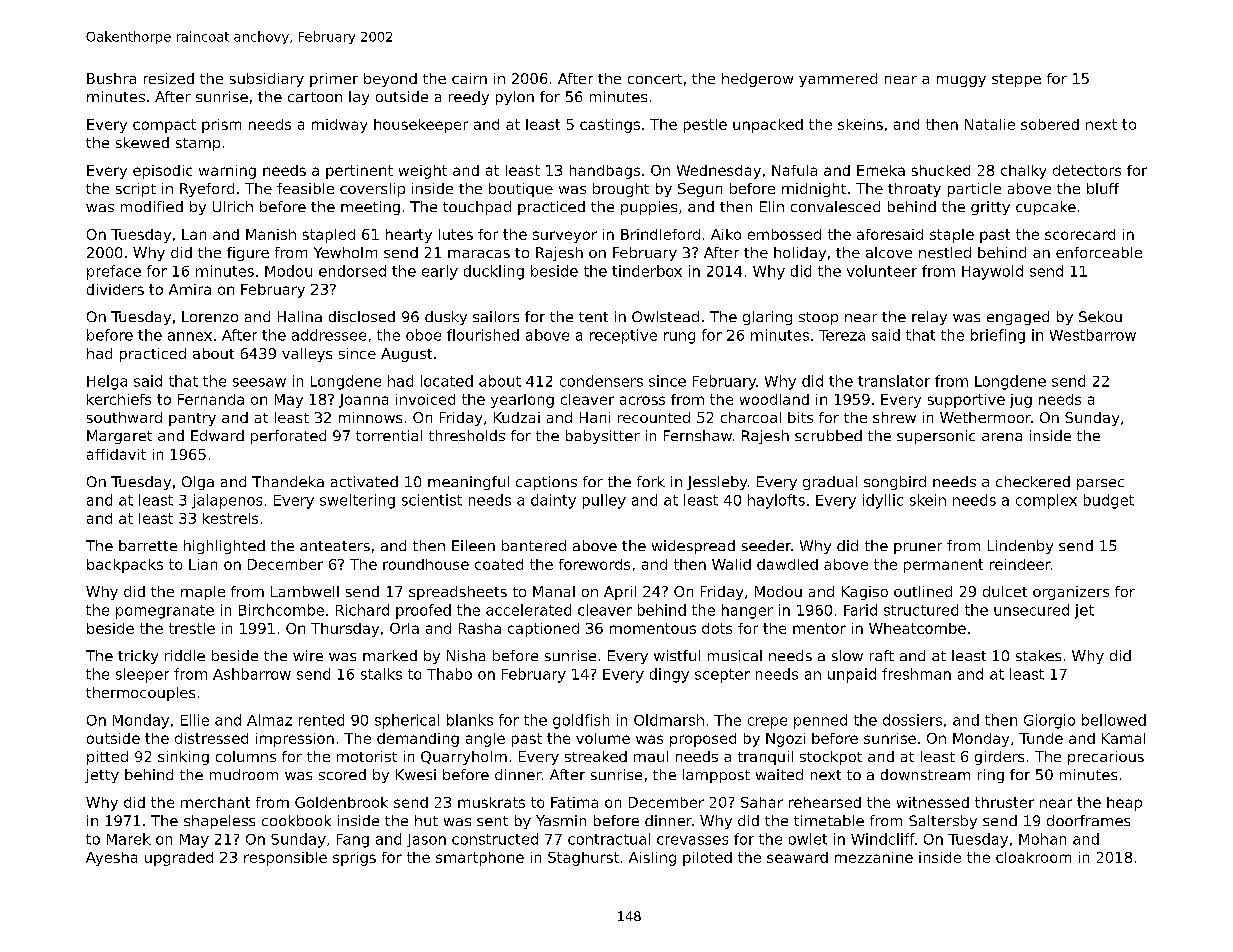 Image resolution: width=1233 pixels, height=952 pixels. What do you see at coordinates (354, 859) in the document?
I see `sprigs` at bounding box center [354, 859].
